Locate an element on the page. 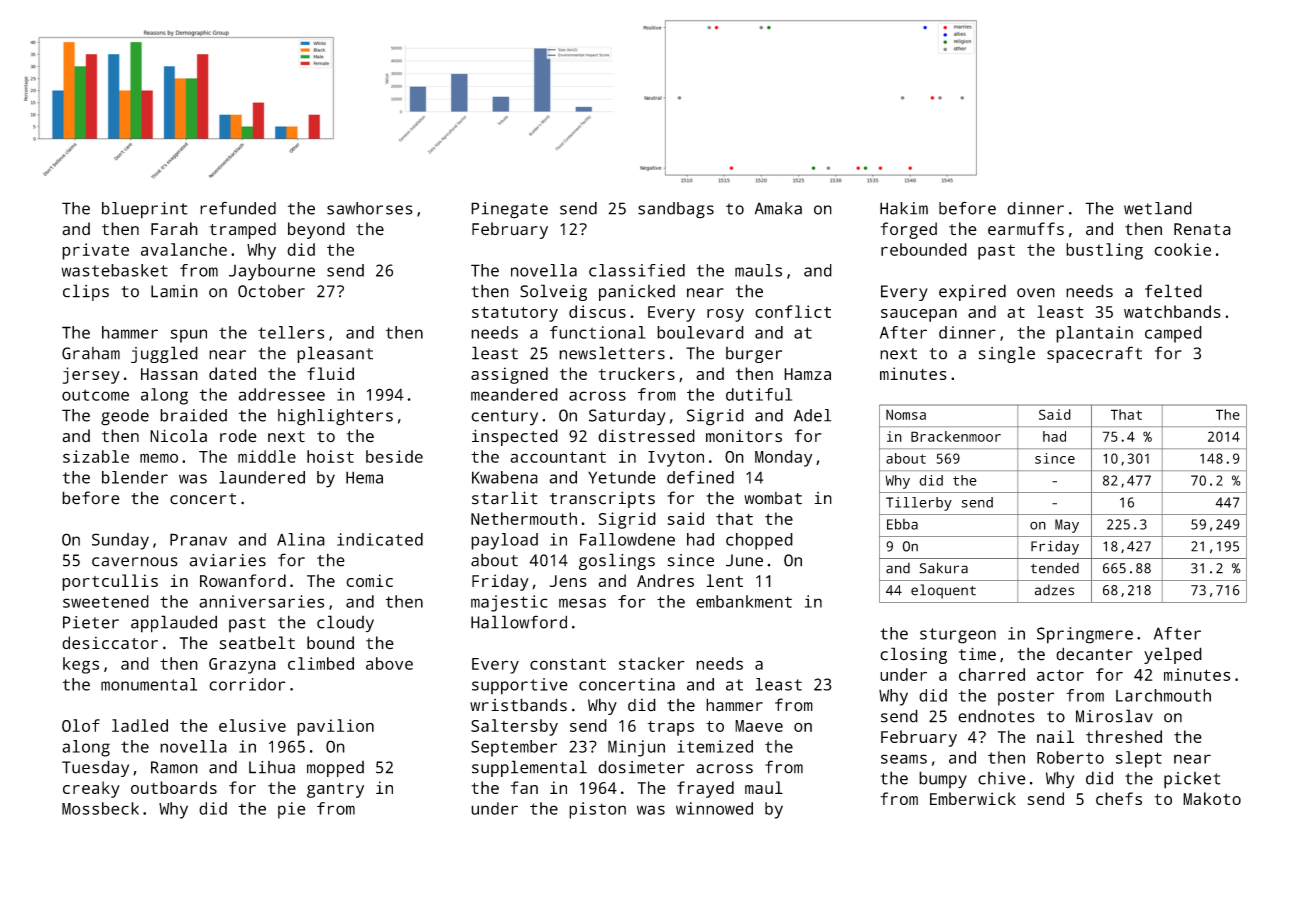 Image resolution: width=1308 pixels, height=924 pixels. outcome is located at coordinates (95, 395).
